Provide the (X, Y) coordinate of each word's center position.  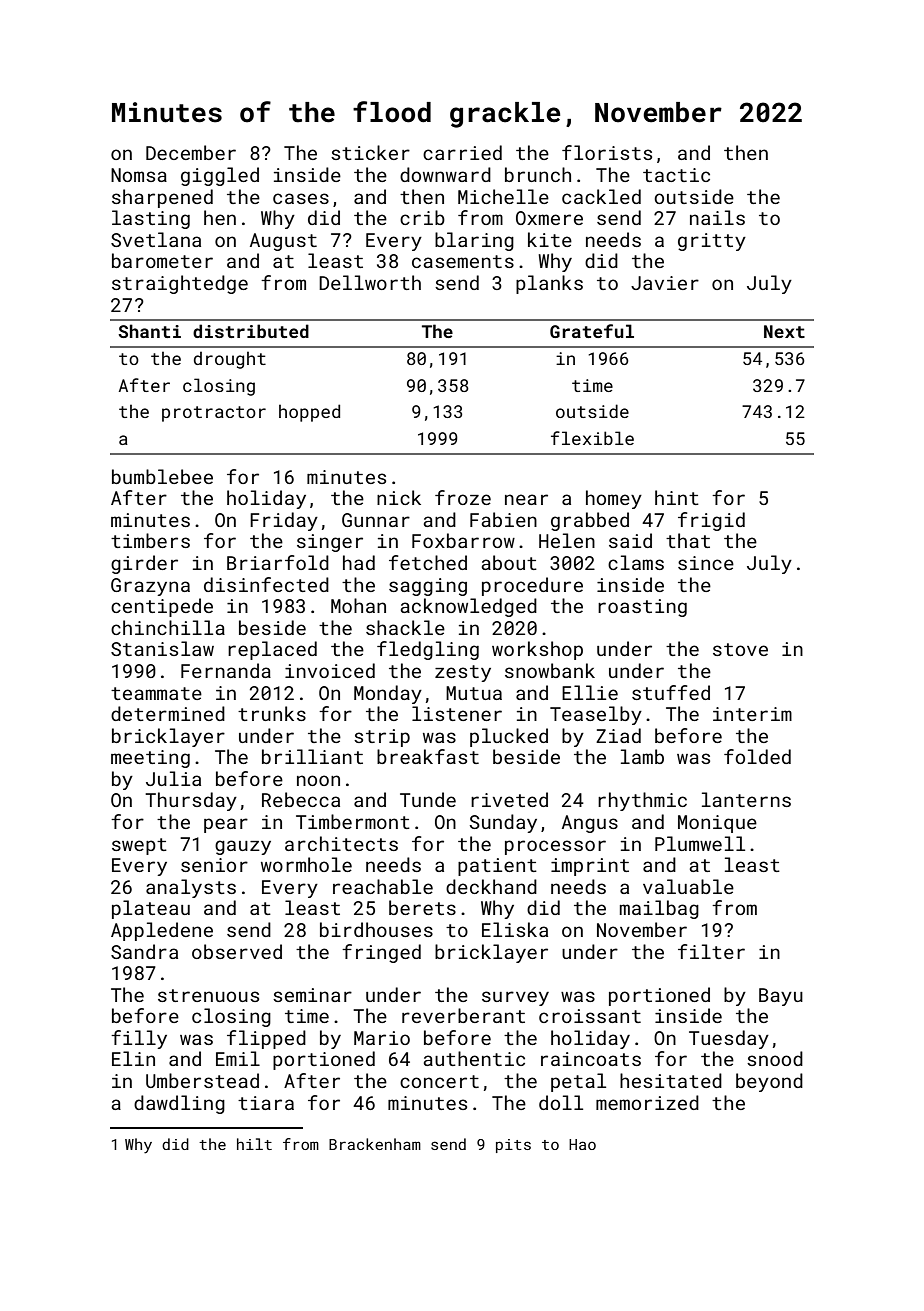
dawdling (179, 1104)
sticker (370, 152)
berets (422, 907)
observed (237, 951)
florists (607, 152)
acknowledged (469, 607)
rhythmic (642, 801)
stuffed (671, 692)
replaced (272, 650)
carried (462, 152)
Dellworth (370, 282)
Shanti (149, 331)
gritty (712, 242)
